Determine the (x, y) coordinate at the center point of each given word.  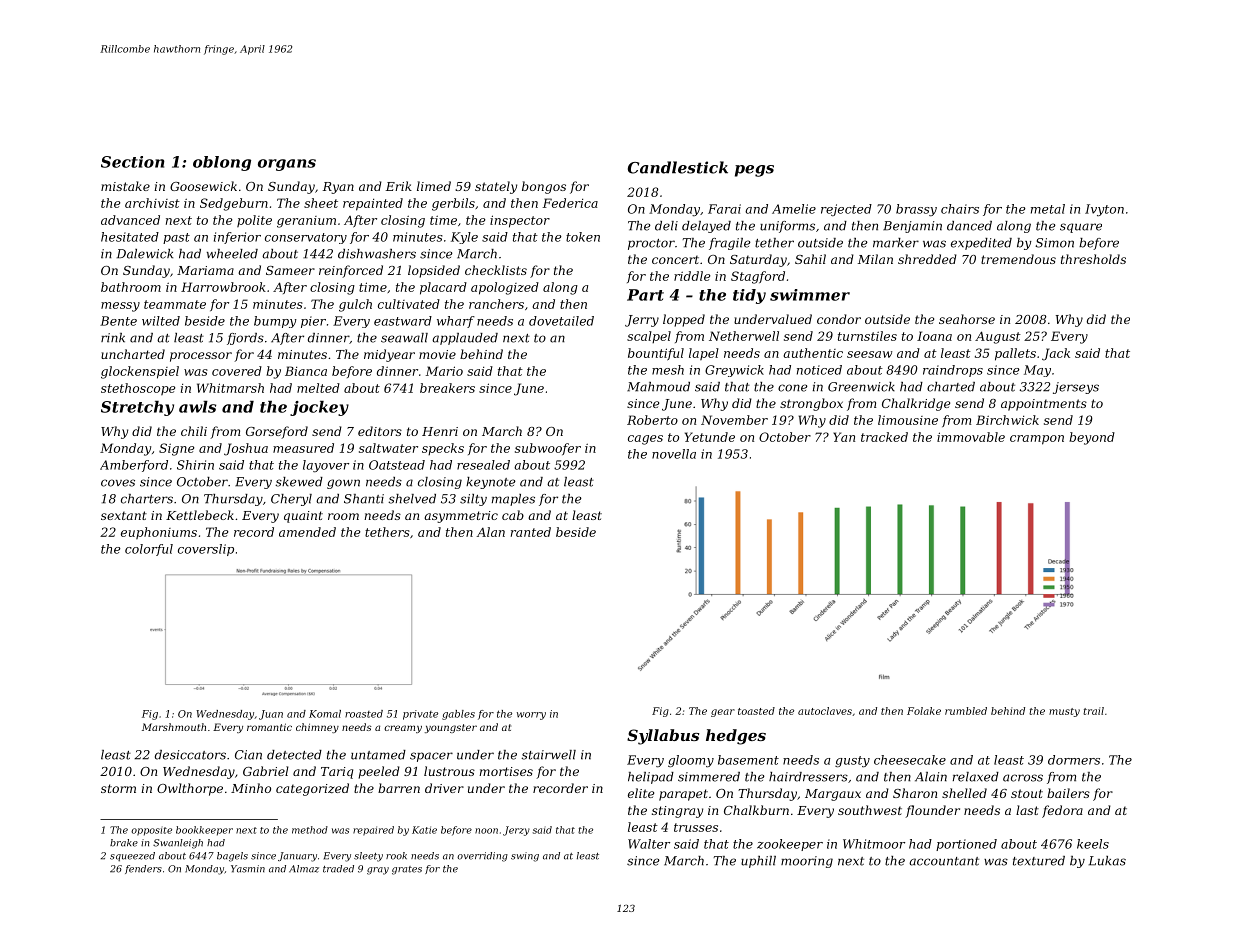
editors (380, 431)
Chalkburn (756, 810)
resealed (483, 465)
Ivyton (1104, 210)
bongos (544, 187)
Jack (1056, 354)
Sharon (915, 793)
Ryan (338, 188)
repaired (373, 831)
